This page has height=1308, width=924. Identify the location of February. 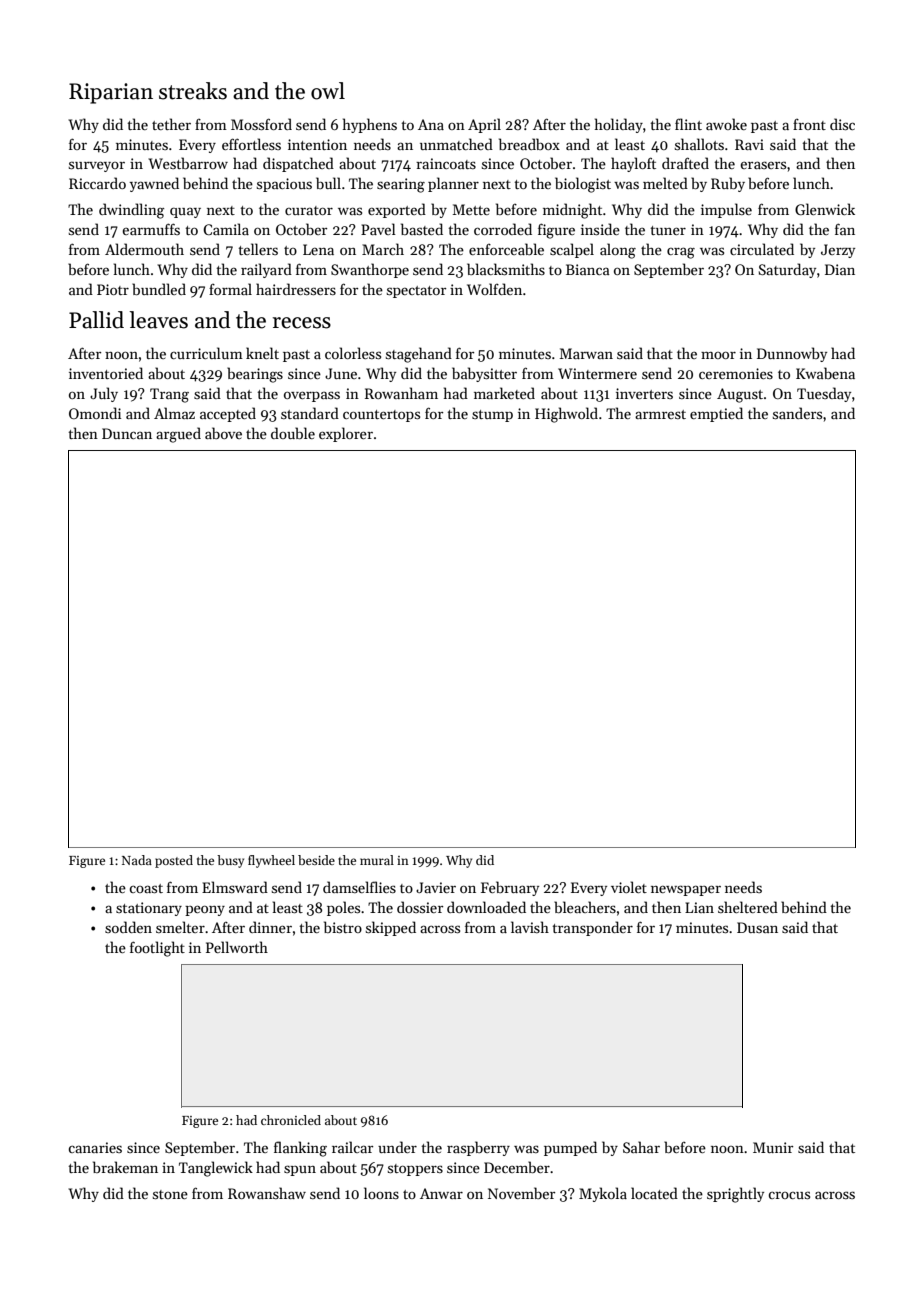
(510, 888).
